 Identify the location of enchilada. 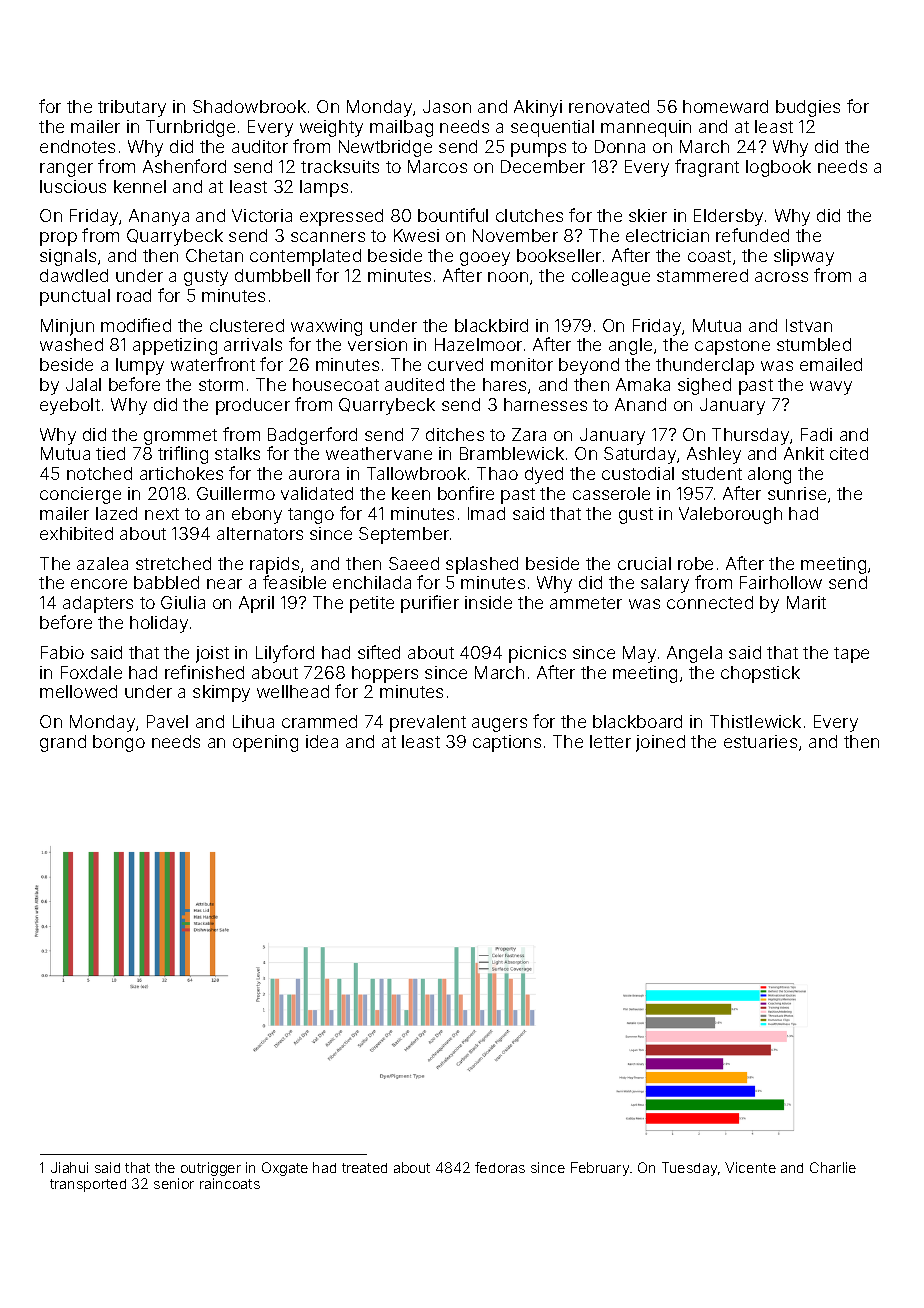
(372, 582).
